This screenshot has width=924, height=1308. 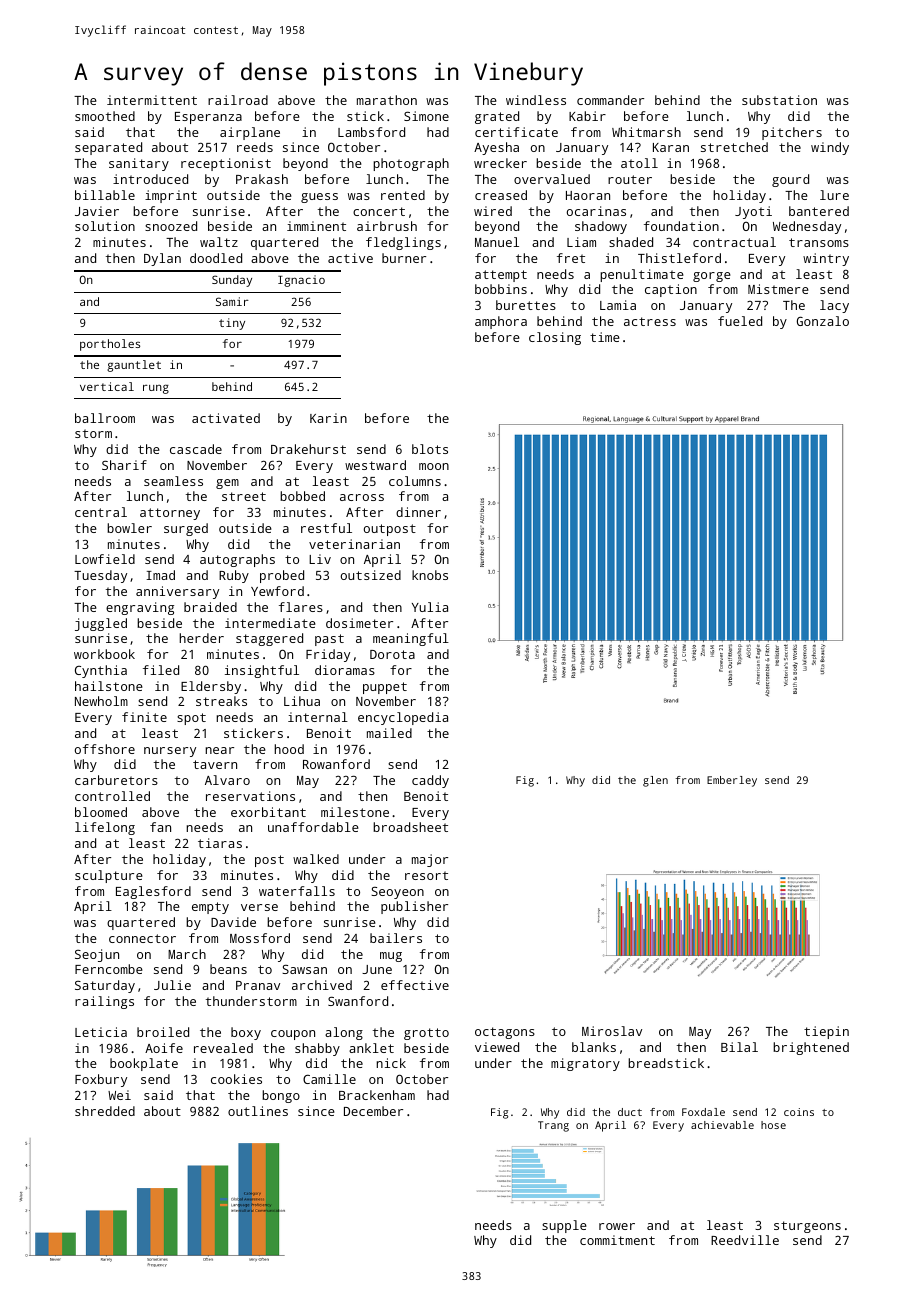 I want to click on Gonzalo, so click(x=823, y=321).
